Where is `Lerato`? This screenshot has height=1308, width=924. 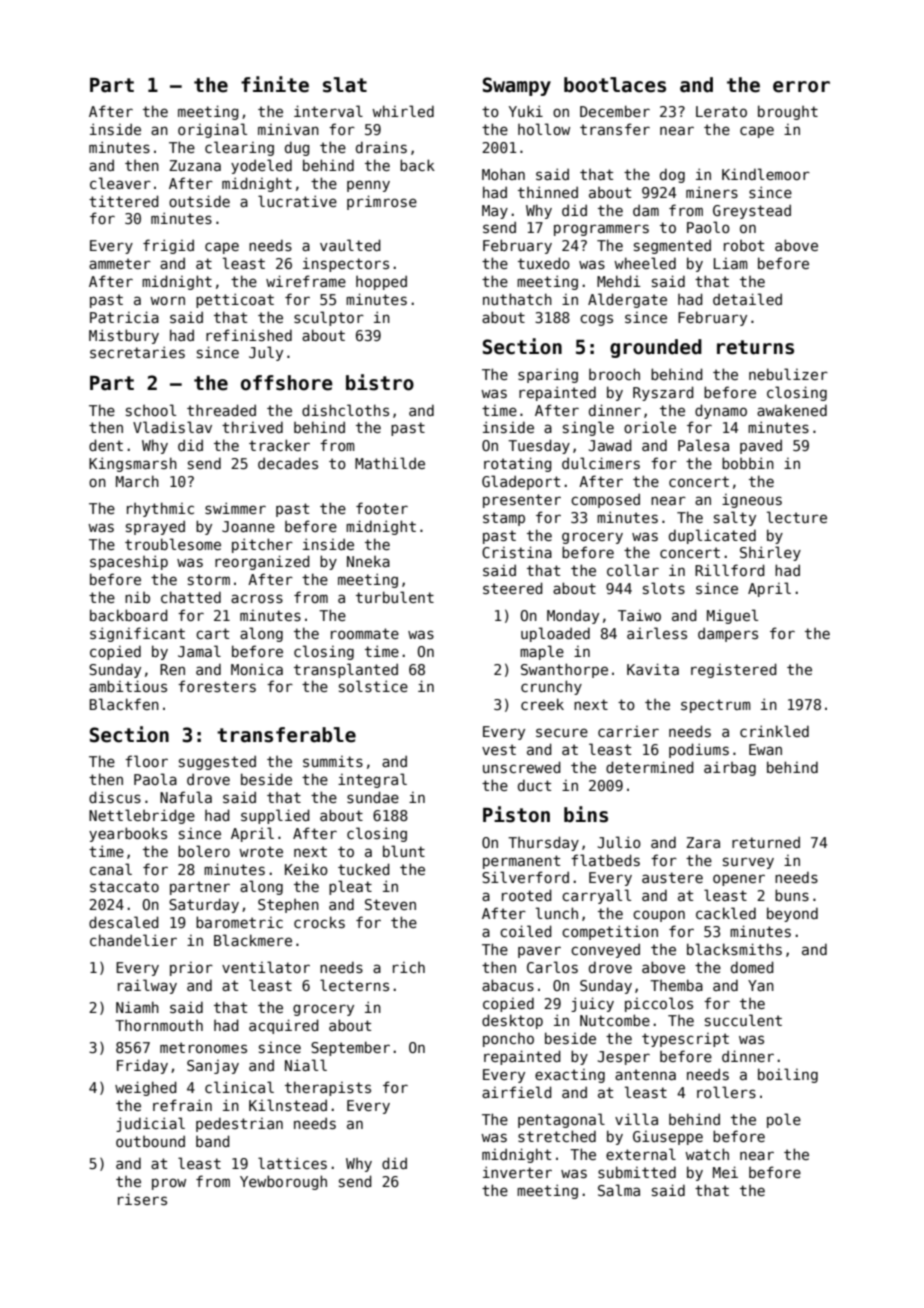 Lerato is located at coordinates (721, 111).
